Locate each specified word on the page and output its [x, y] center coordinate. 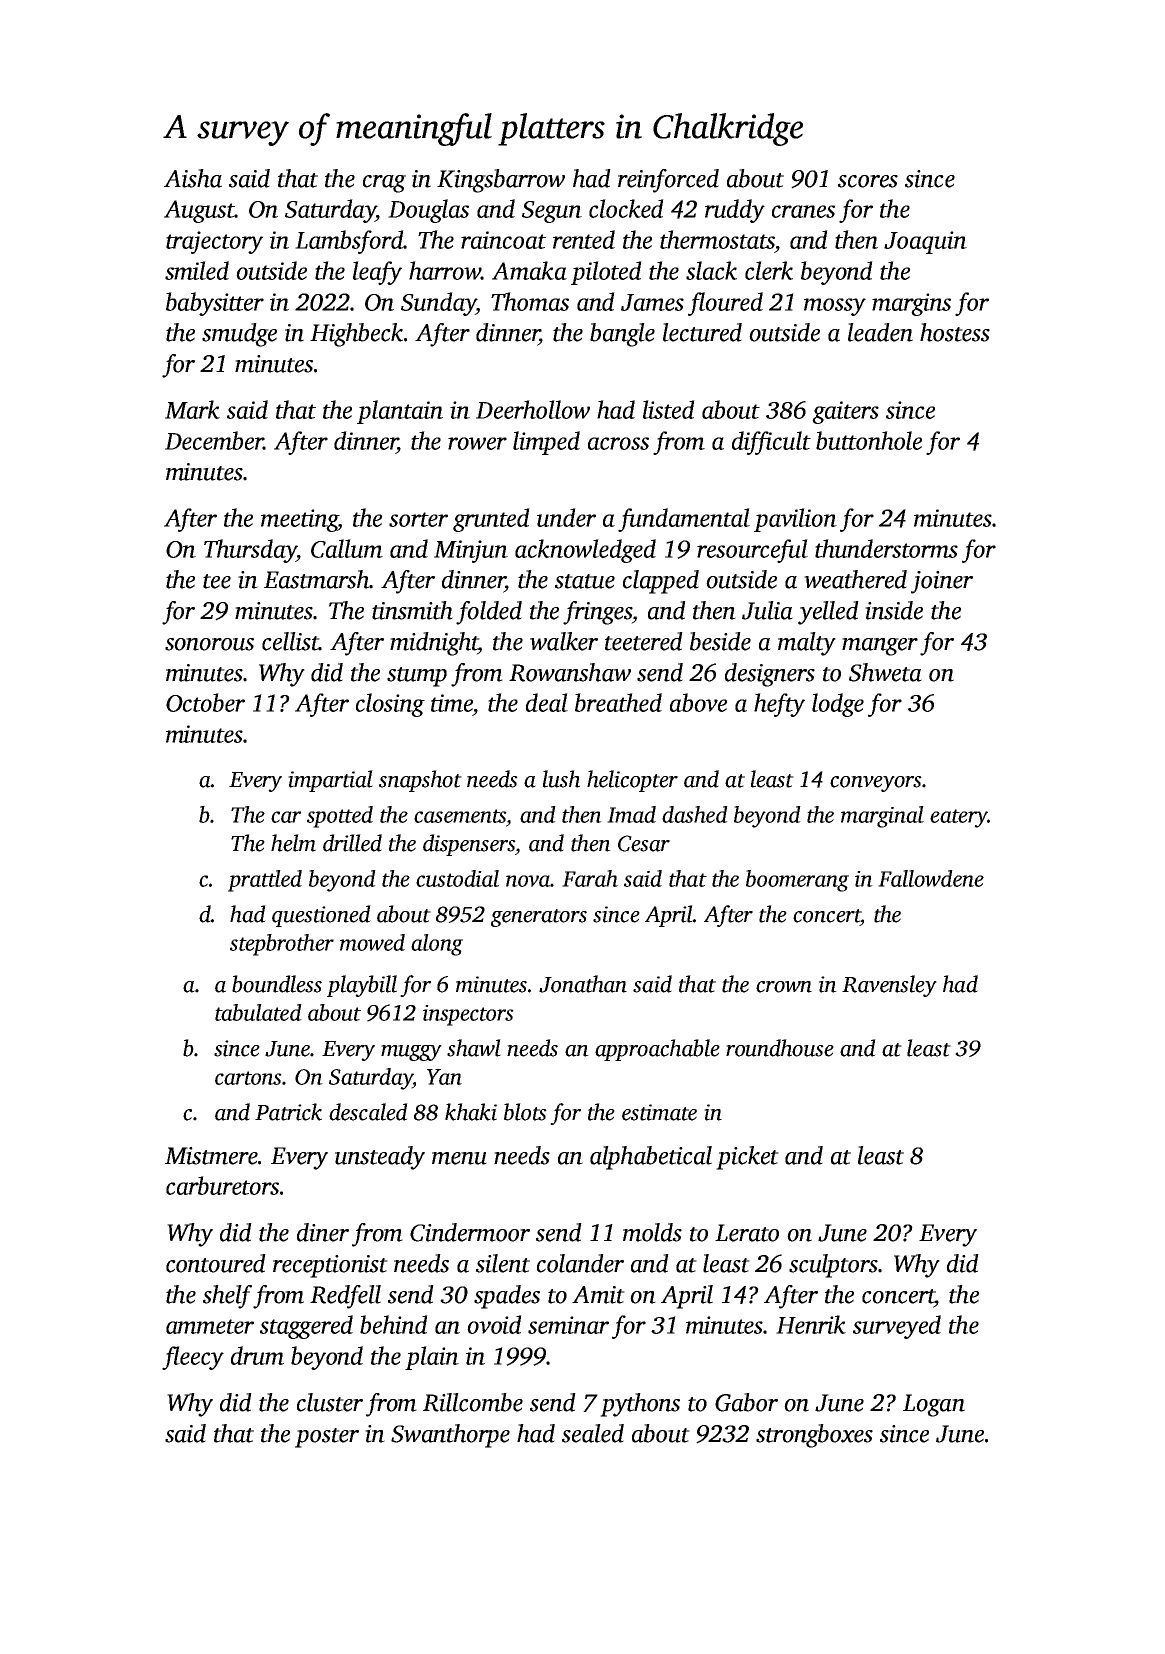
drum [257, 1355]
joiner [942, 582]
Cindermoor [470, 1232]
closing [390, 705]
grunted [491, 520]
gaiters [845, 412]
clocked [626, 208]
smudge [239, 335]
